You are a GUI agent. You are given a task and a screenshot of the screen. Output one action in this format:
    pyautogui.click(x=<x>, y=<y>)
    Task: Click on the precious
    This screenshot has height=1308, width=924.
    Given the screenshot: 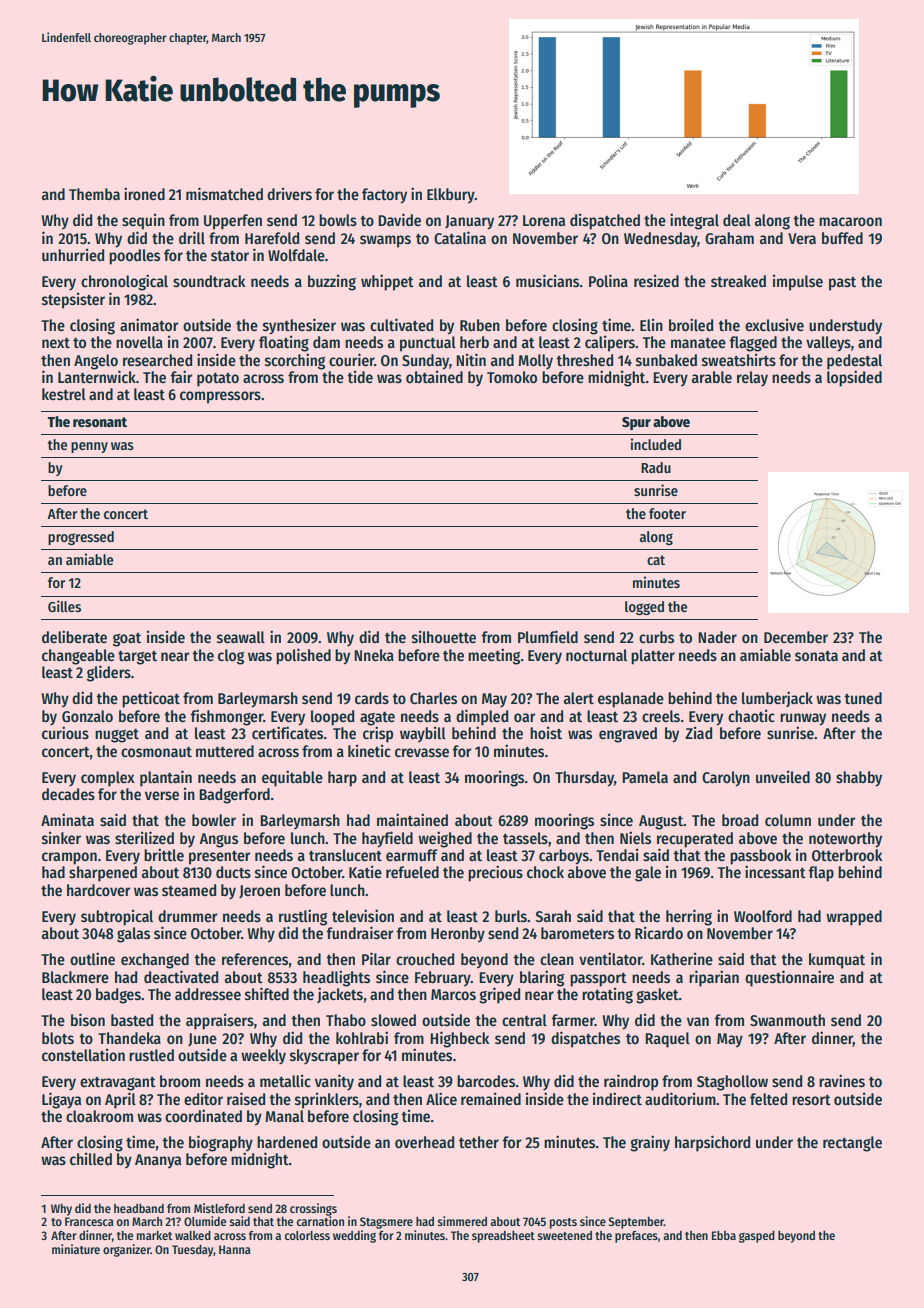 What is the action you would take?
    pyautogui.click(x=495, y=873)
